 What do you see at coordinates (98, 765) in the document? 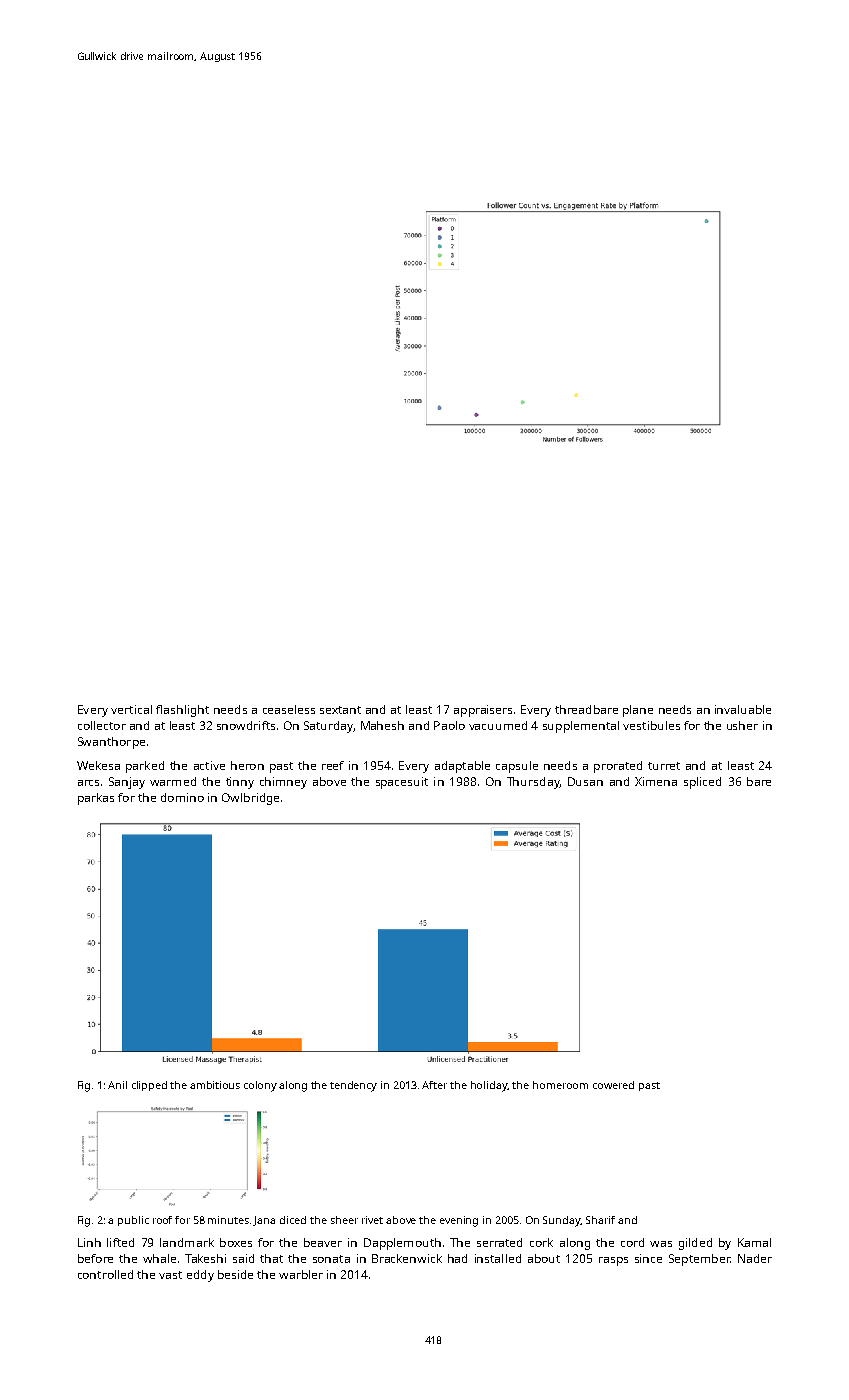
I see `Wekesa` at bounding box center [98, 765].
